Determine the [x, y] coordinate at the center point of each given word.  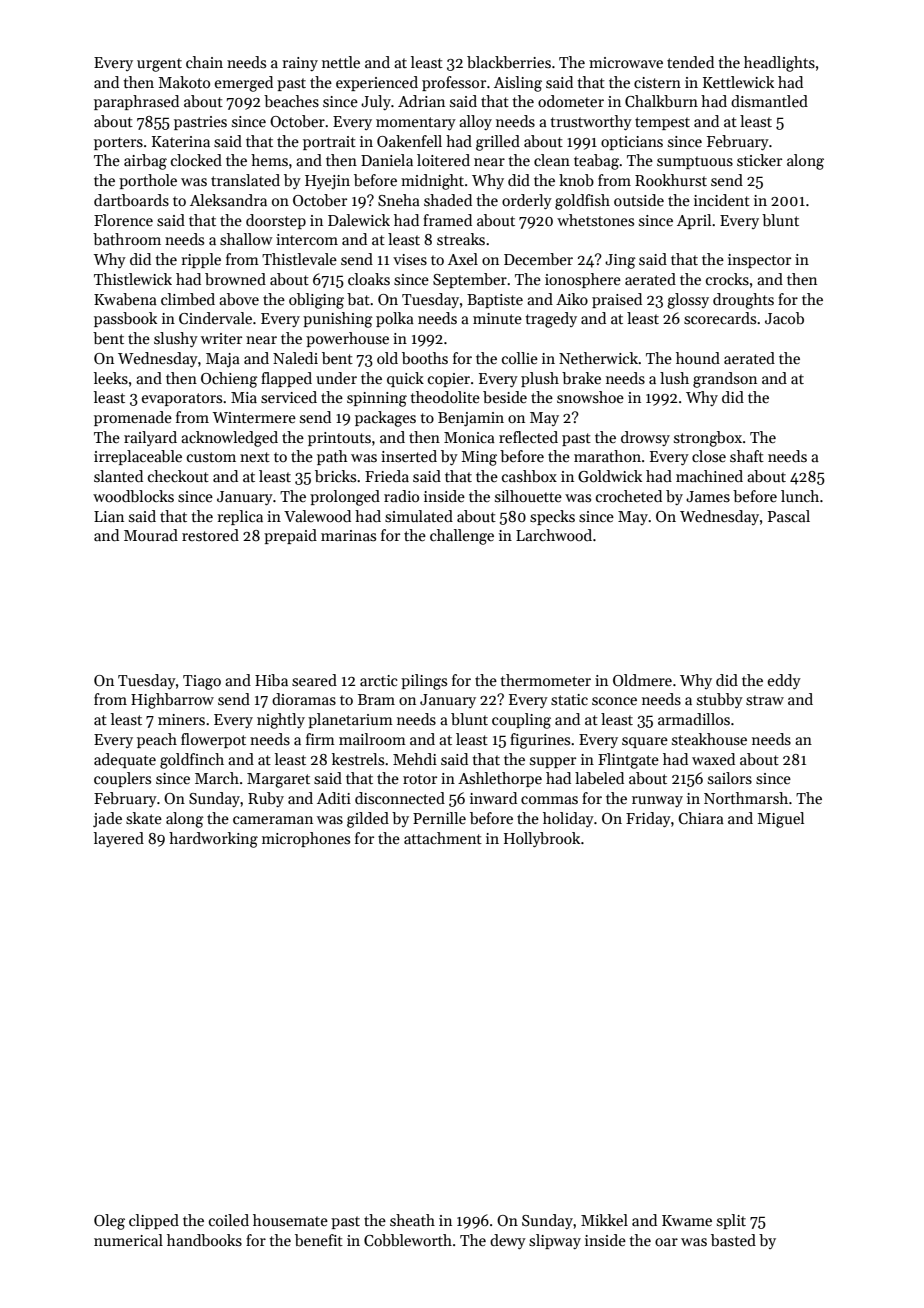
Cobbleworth [408, 1240]
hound [698, 358]
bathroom [127, 239]
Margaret [278, 780]
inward [493, 798]
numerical [128, 1240]
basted [733, 1240]
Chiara [701, 818]
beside [505, 397]
